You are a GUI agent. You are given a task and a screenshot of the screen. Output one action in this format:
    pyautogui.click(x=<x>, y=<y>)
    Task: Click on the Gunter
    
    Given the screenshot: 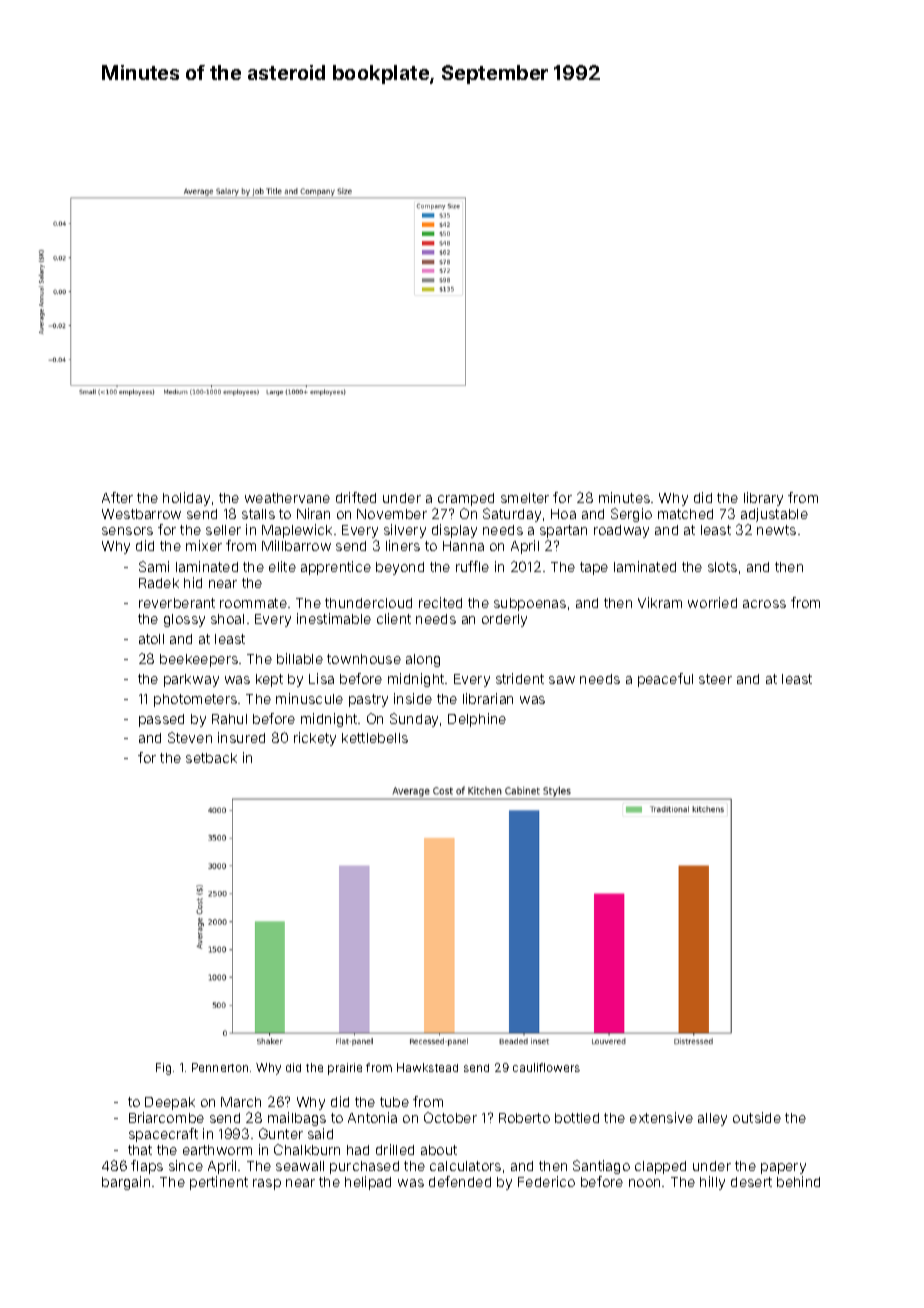 What is the action you would take?
    pyautogui.click(x=281, y=1133)
